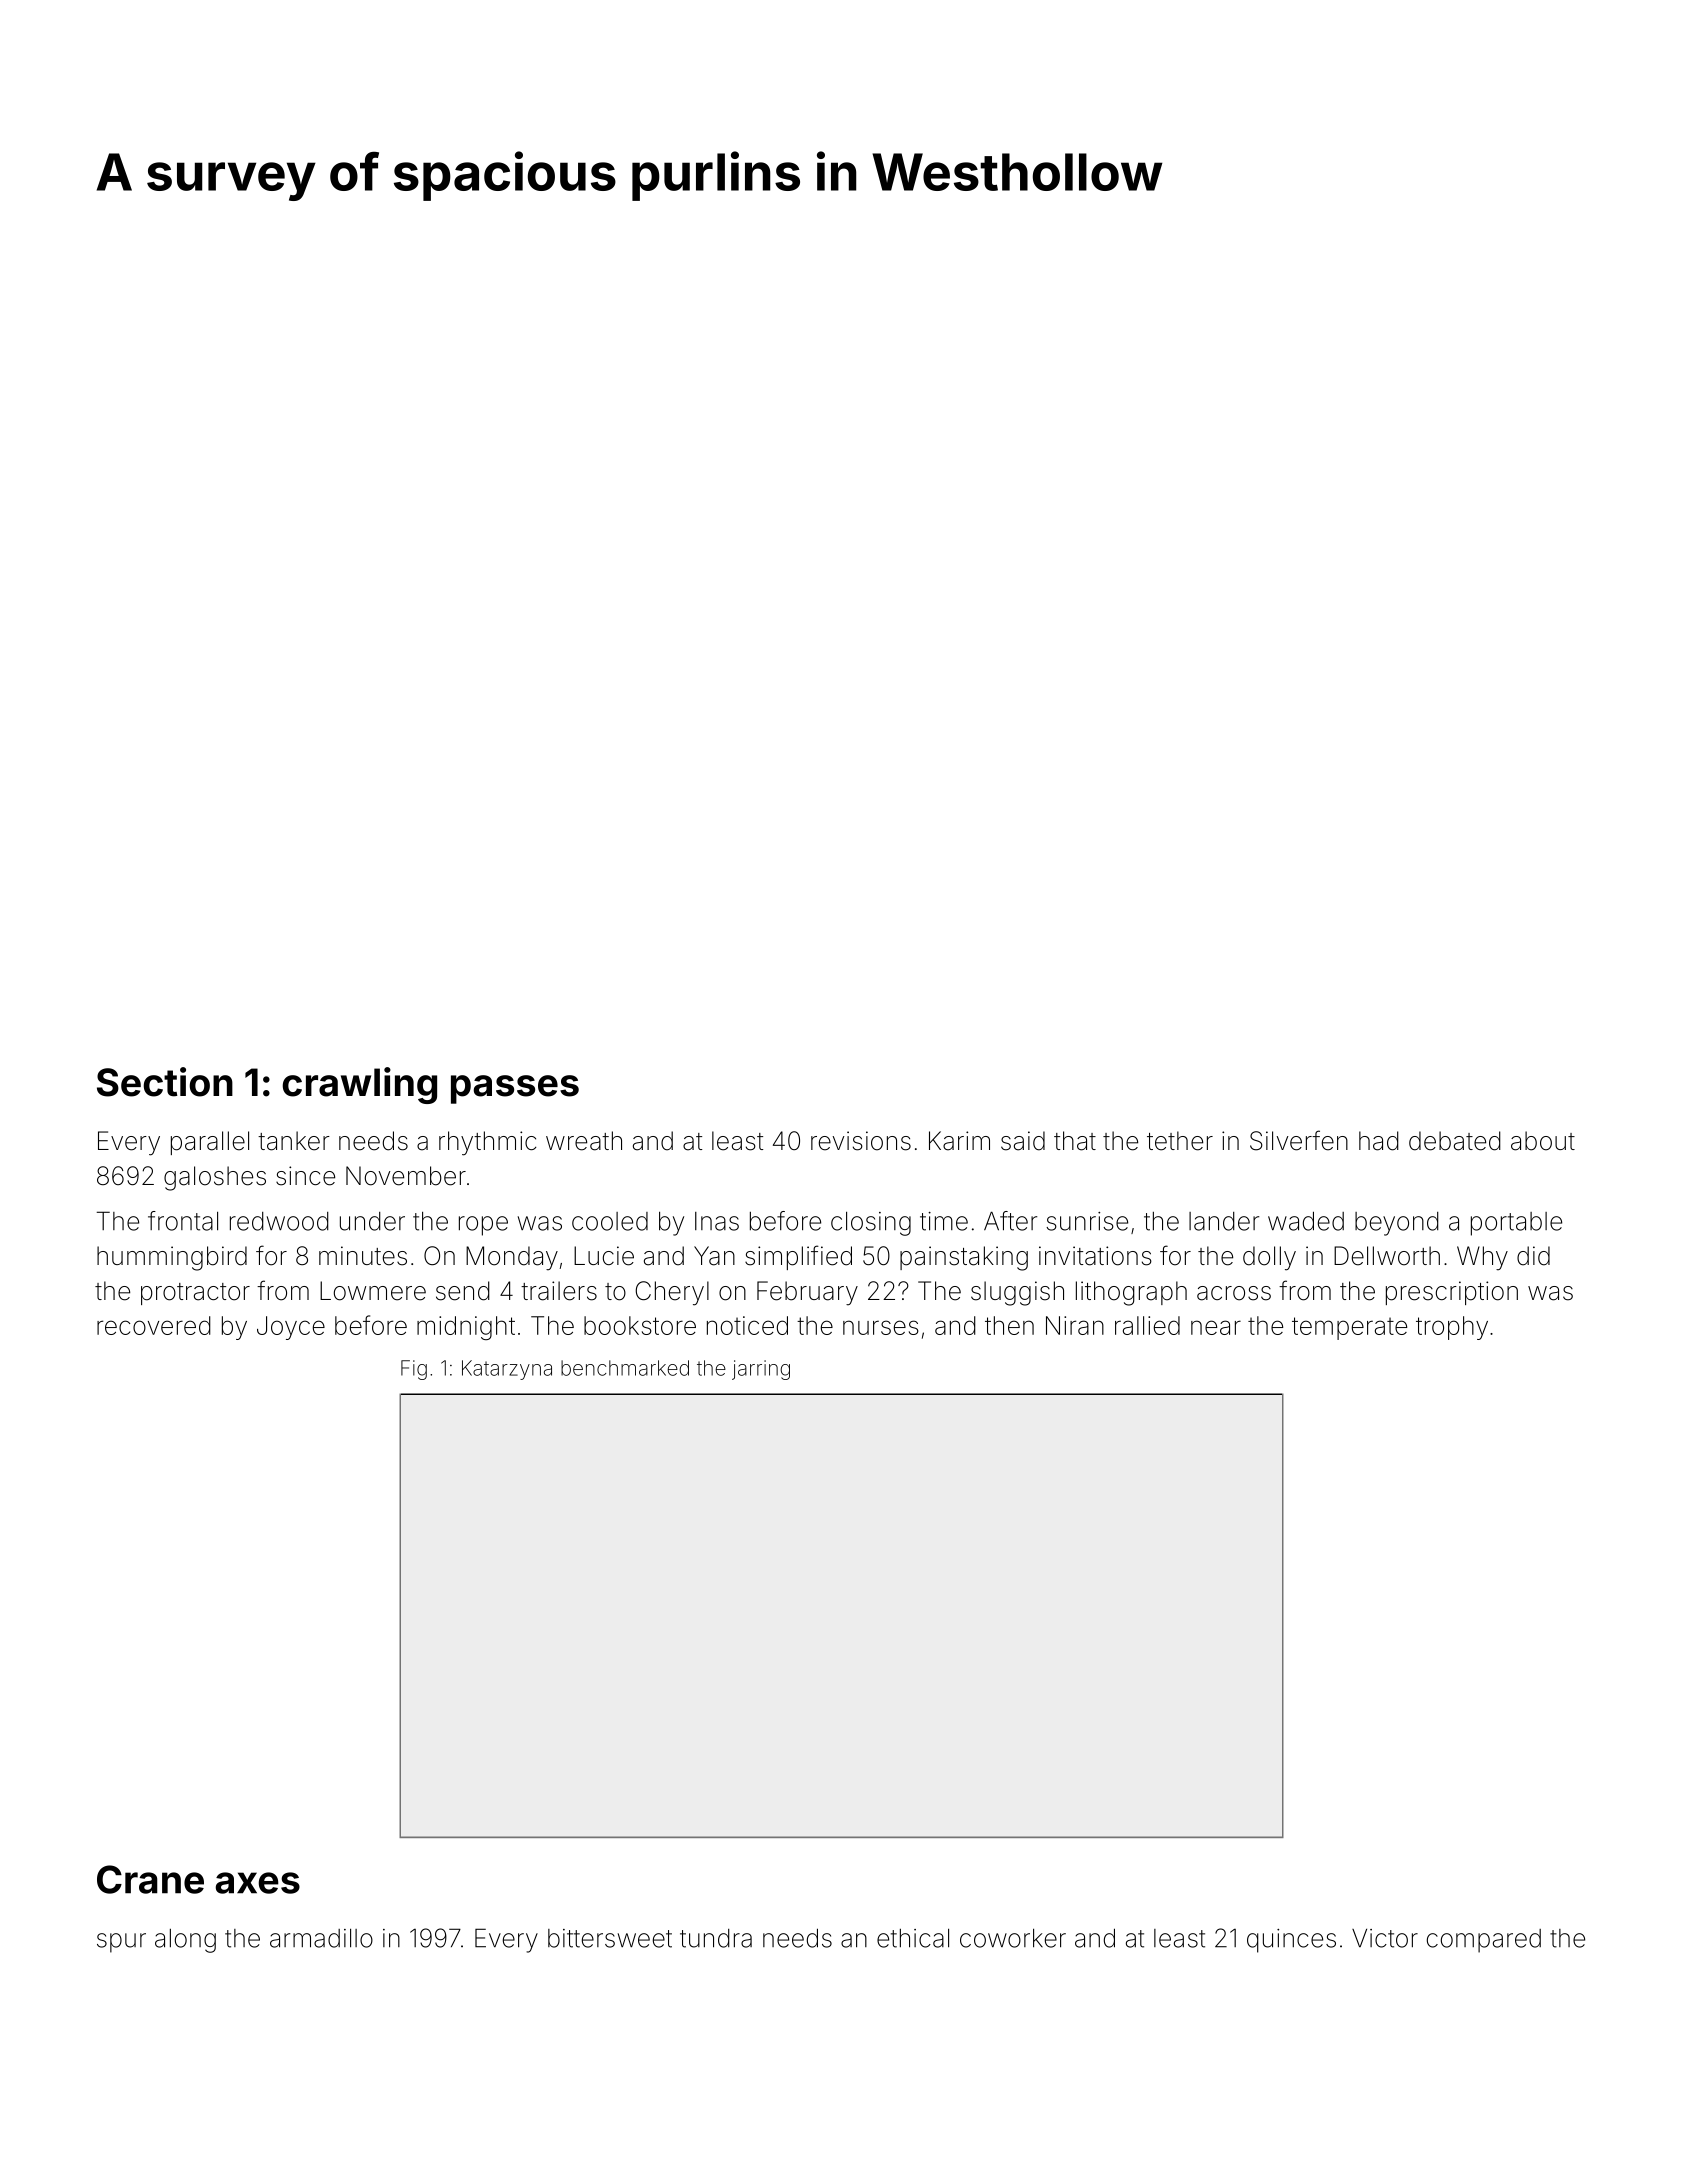 This image has height=2178, width=1683. I want to click on rhythmic, so click(487, 1143).
